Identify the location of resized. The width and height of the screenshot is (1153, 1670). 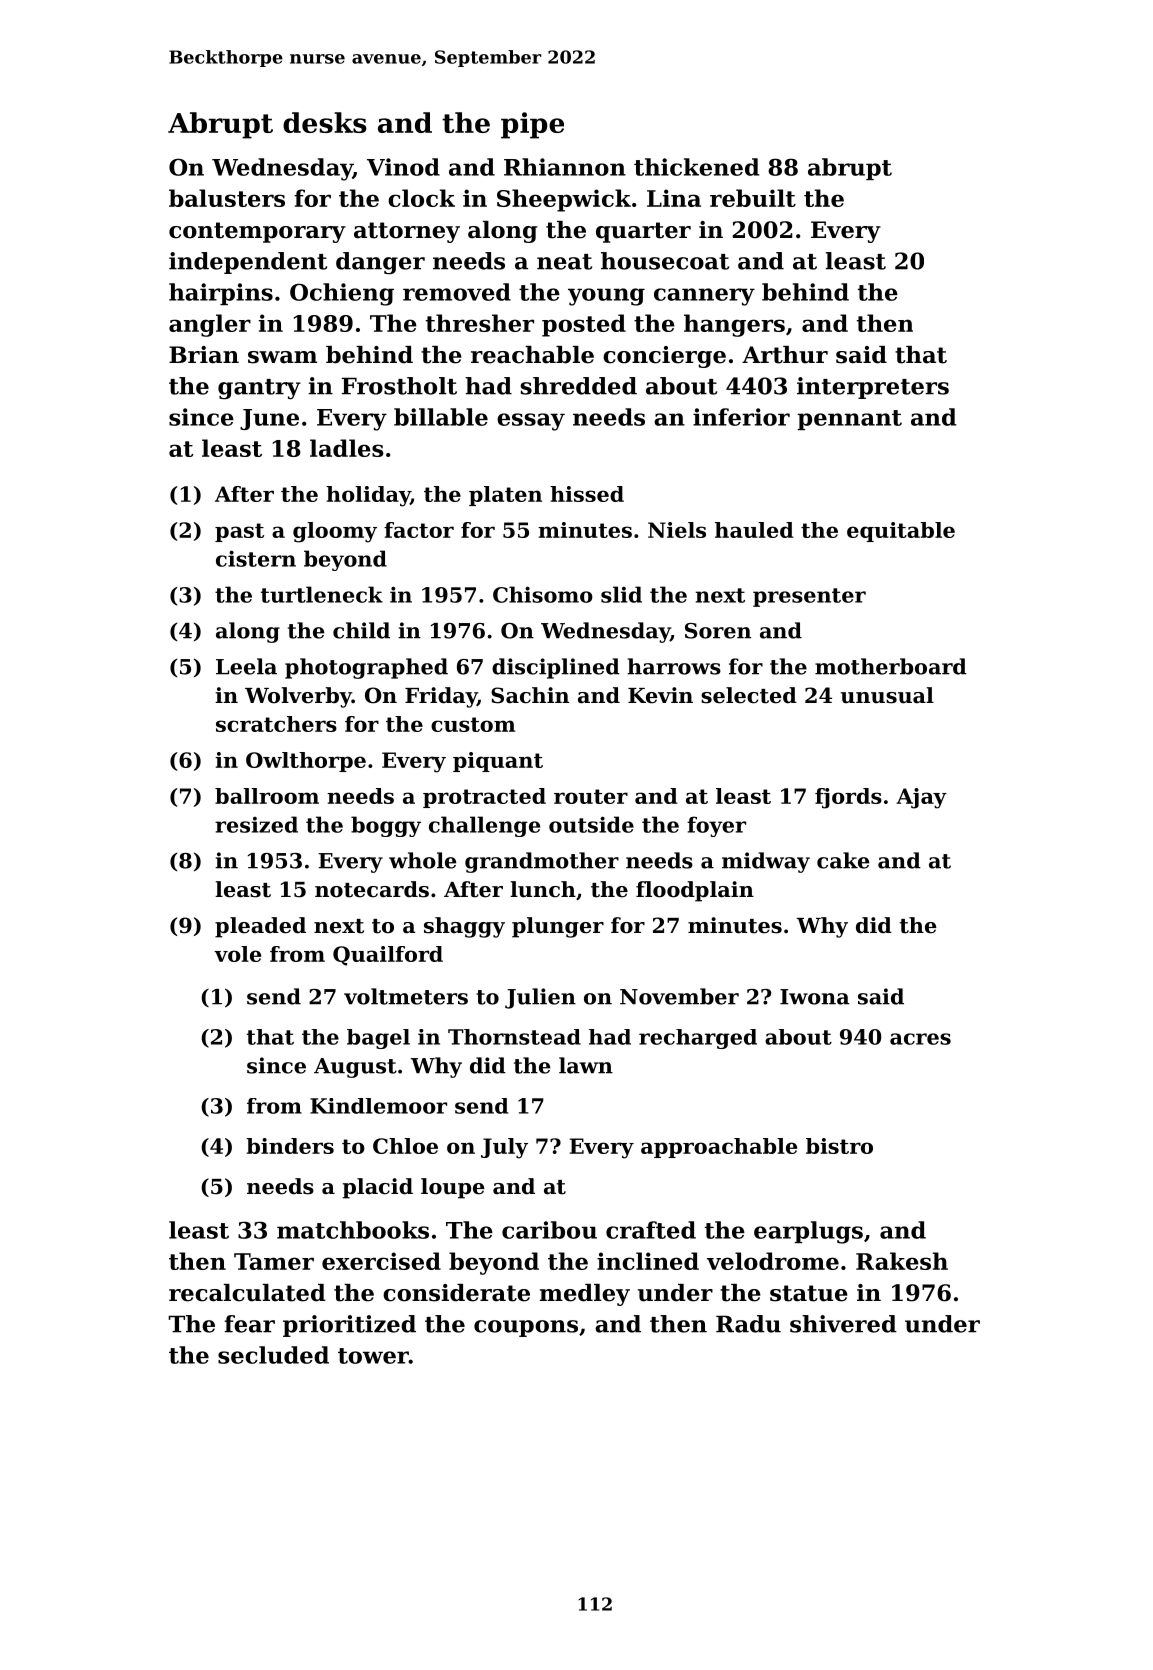
(256, 824).
